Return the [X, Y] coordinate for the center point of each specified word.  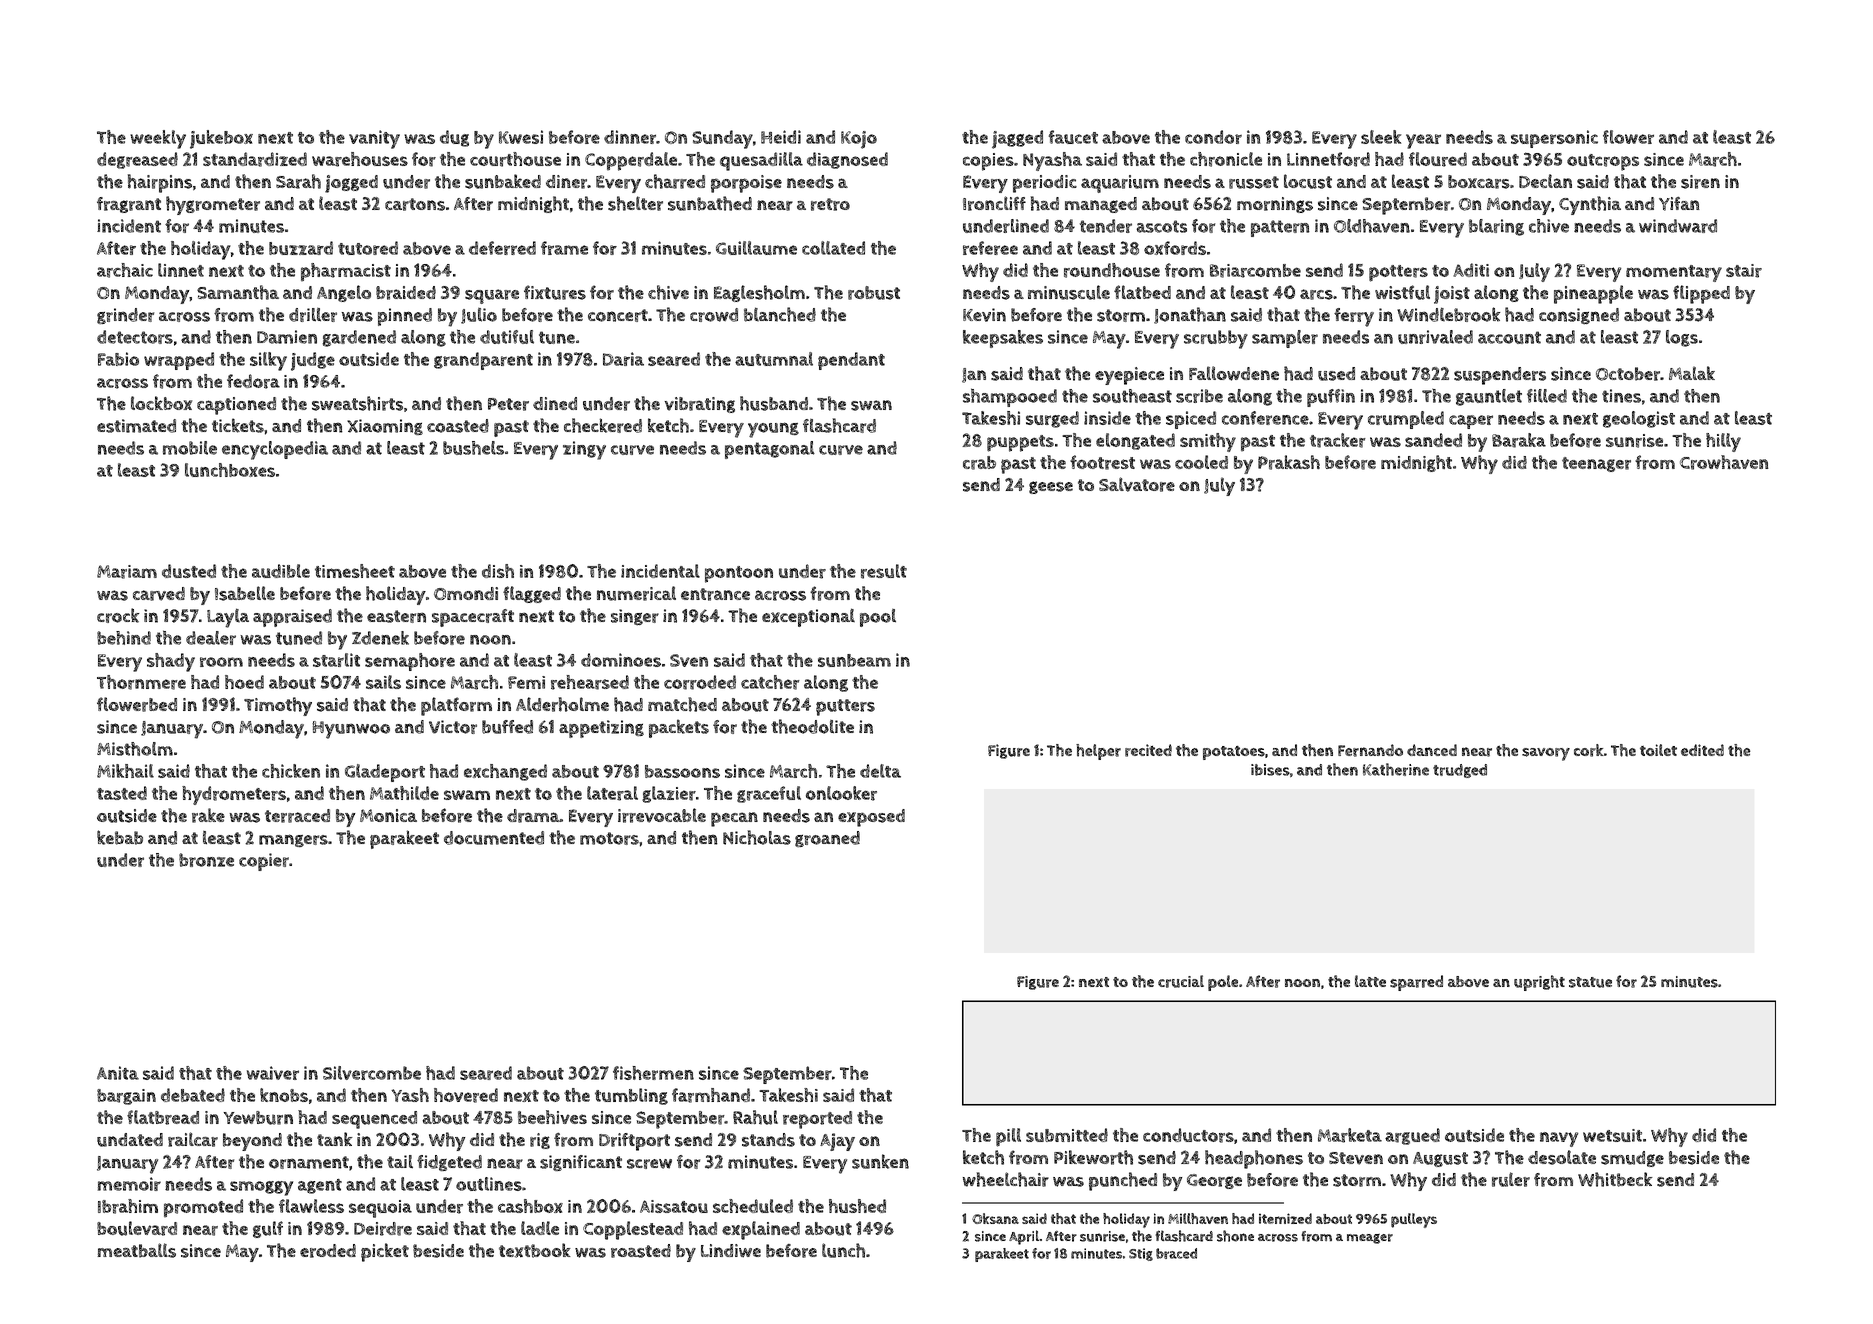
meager [1370, 1239]
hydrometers [234, 795]
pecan [734, 819]
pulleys [1414, 1220]
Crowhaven [1724, 462]
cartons [415, 204]
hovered [466, 1095]
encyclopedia [275, 450]
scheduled [753, 1206]
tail [400, 1162]
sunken [880, 1161]
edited [1702, 750]
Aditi [1471, 270]
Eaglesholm [759, 293]
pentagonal [770, 450]
